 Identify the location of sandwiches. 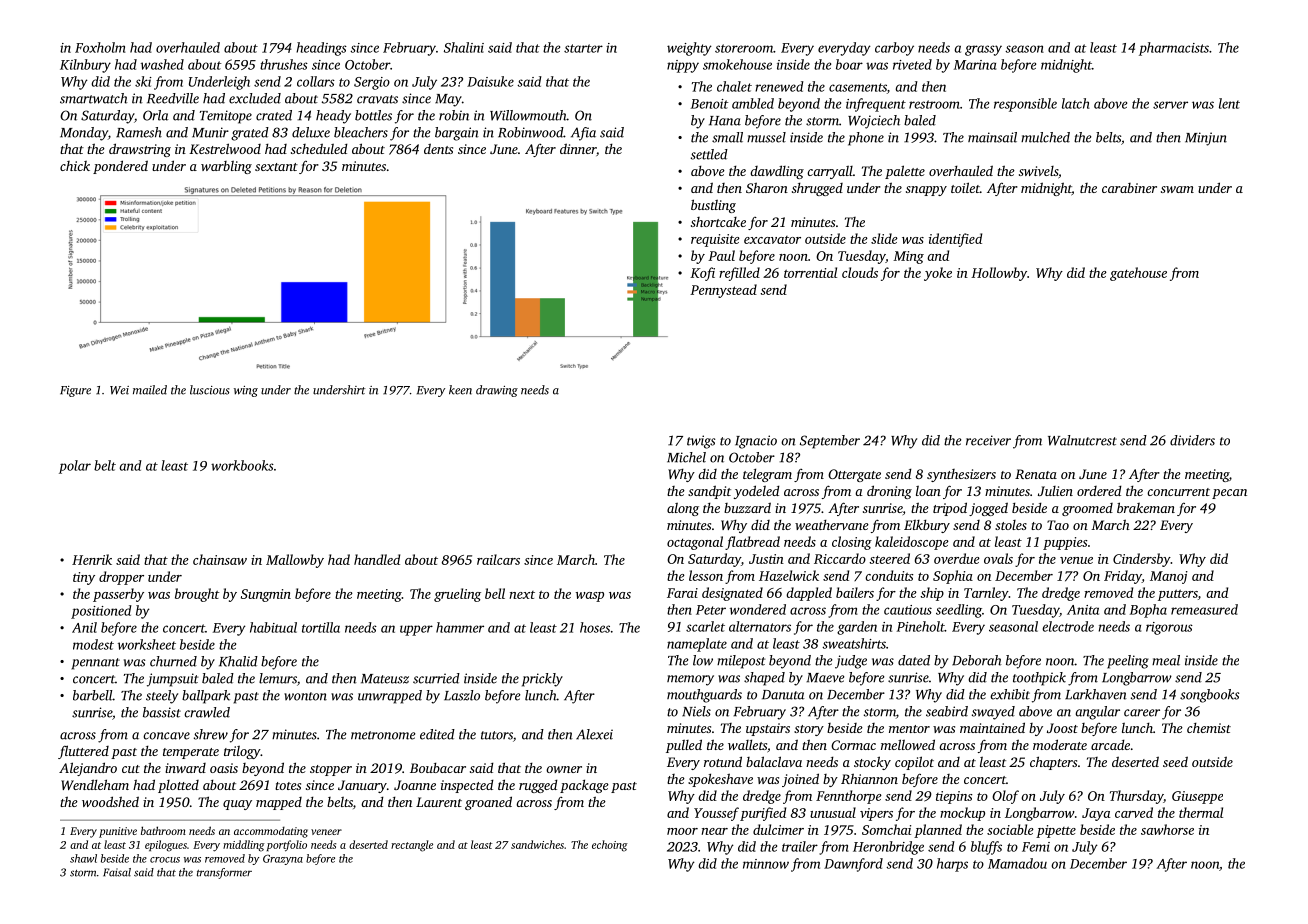
(537, 844).
